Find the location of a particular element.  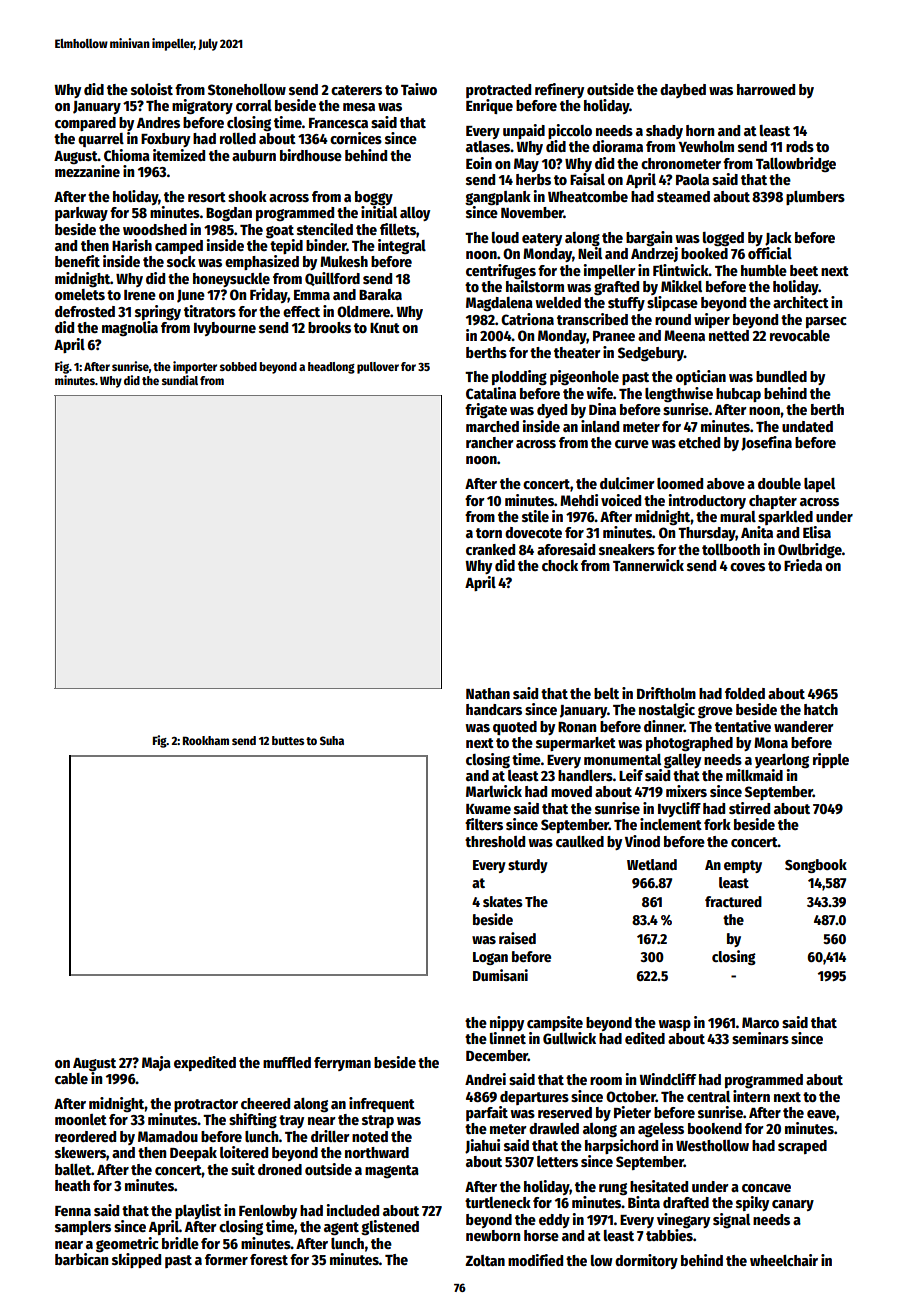

Rookham is located at coordinates (206, 740).
